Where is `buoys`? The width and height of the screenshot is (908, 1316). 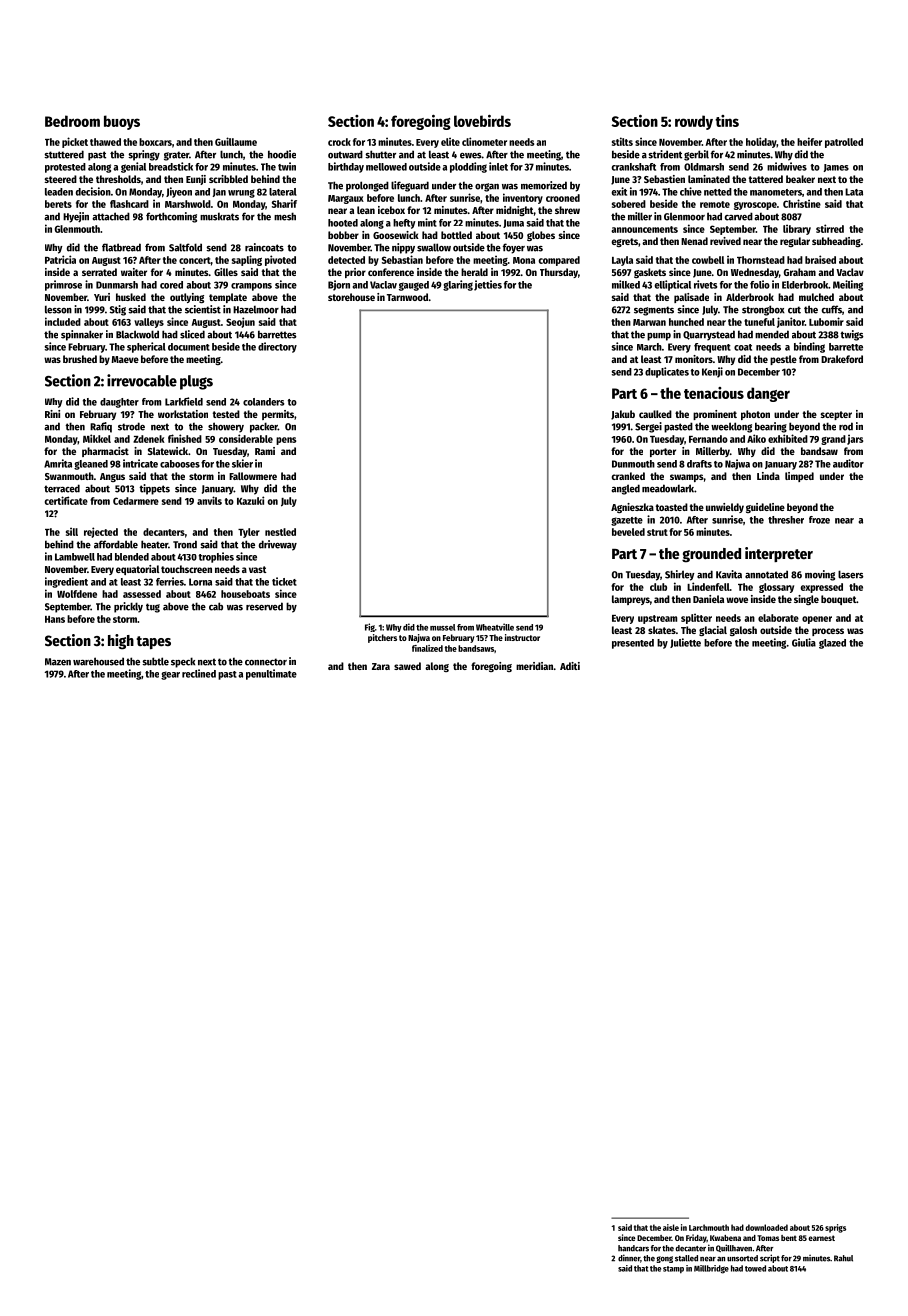 buoys is located at coordinates (122, 122).
